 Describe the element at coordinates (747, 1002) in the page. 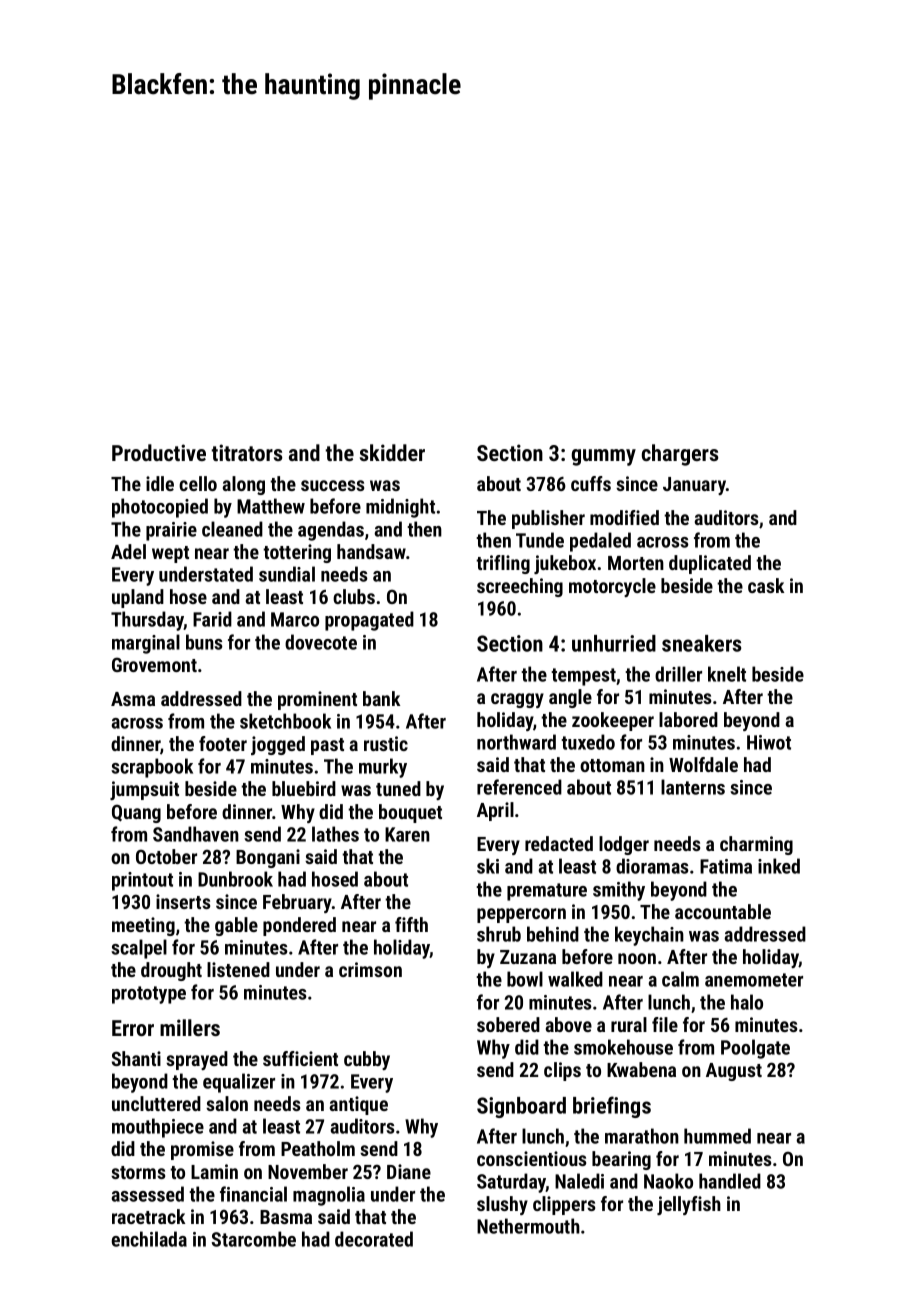

I see `halo` at that location.
